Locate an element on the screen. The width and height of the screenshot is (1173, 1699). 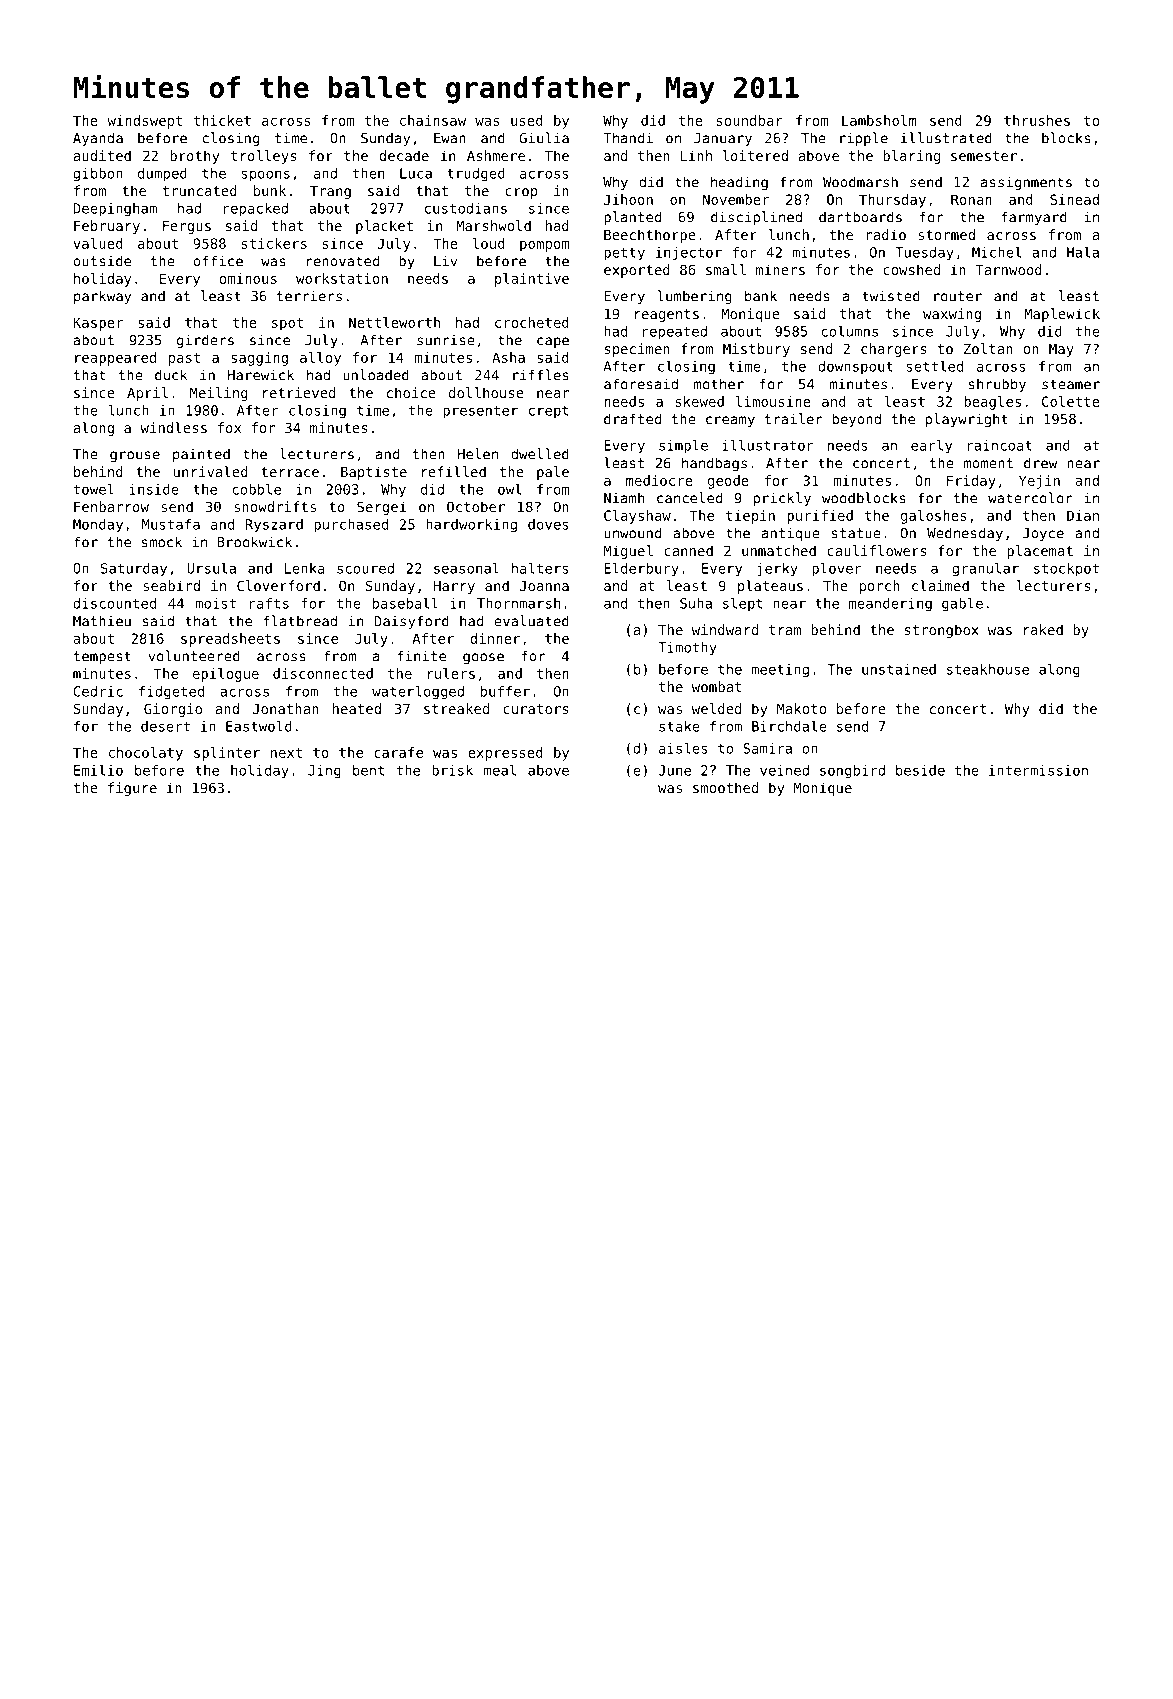
thicket is located at coordinates (222, 120).
